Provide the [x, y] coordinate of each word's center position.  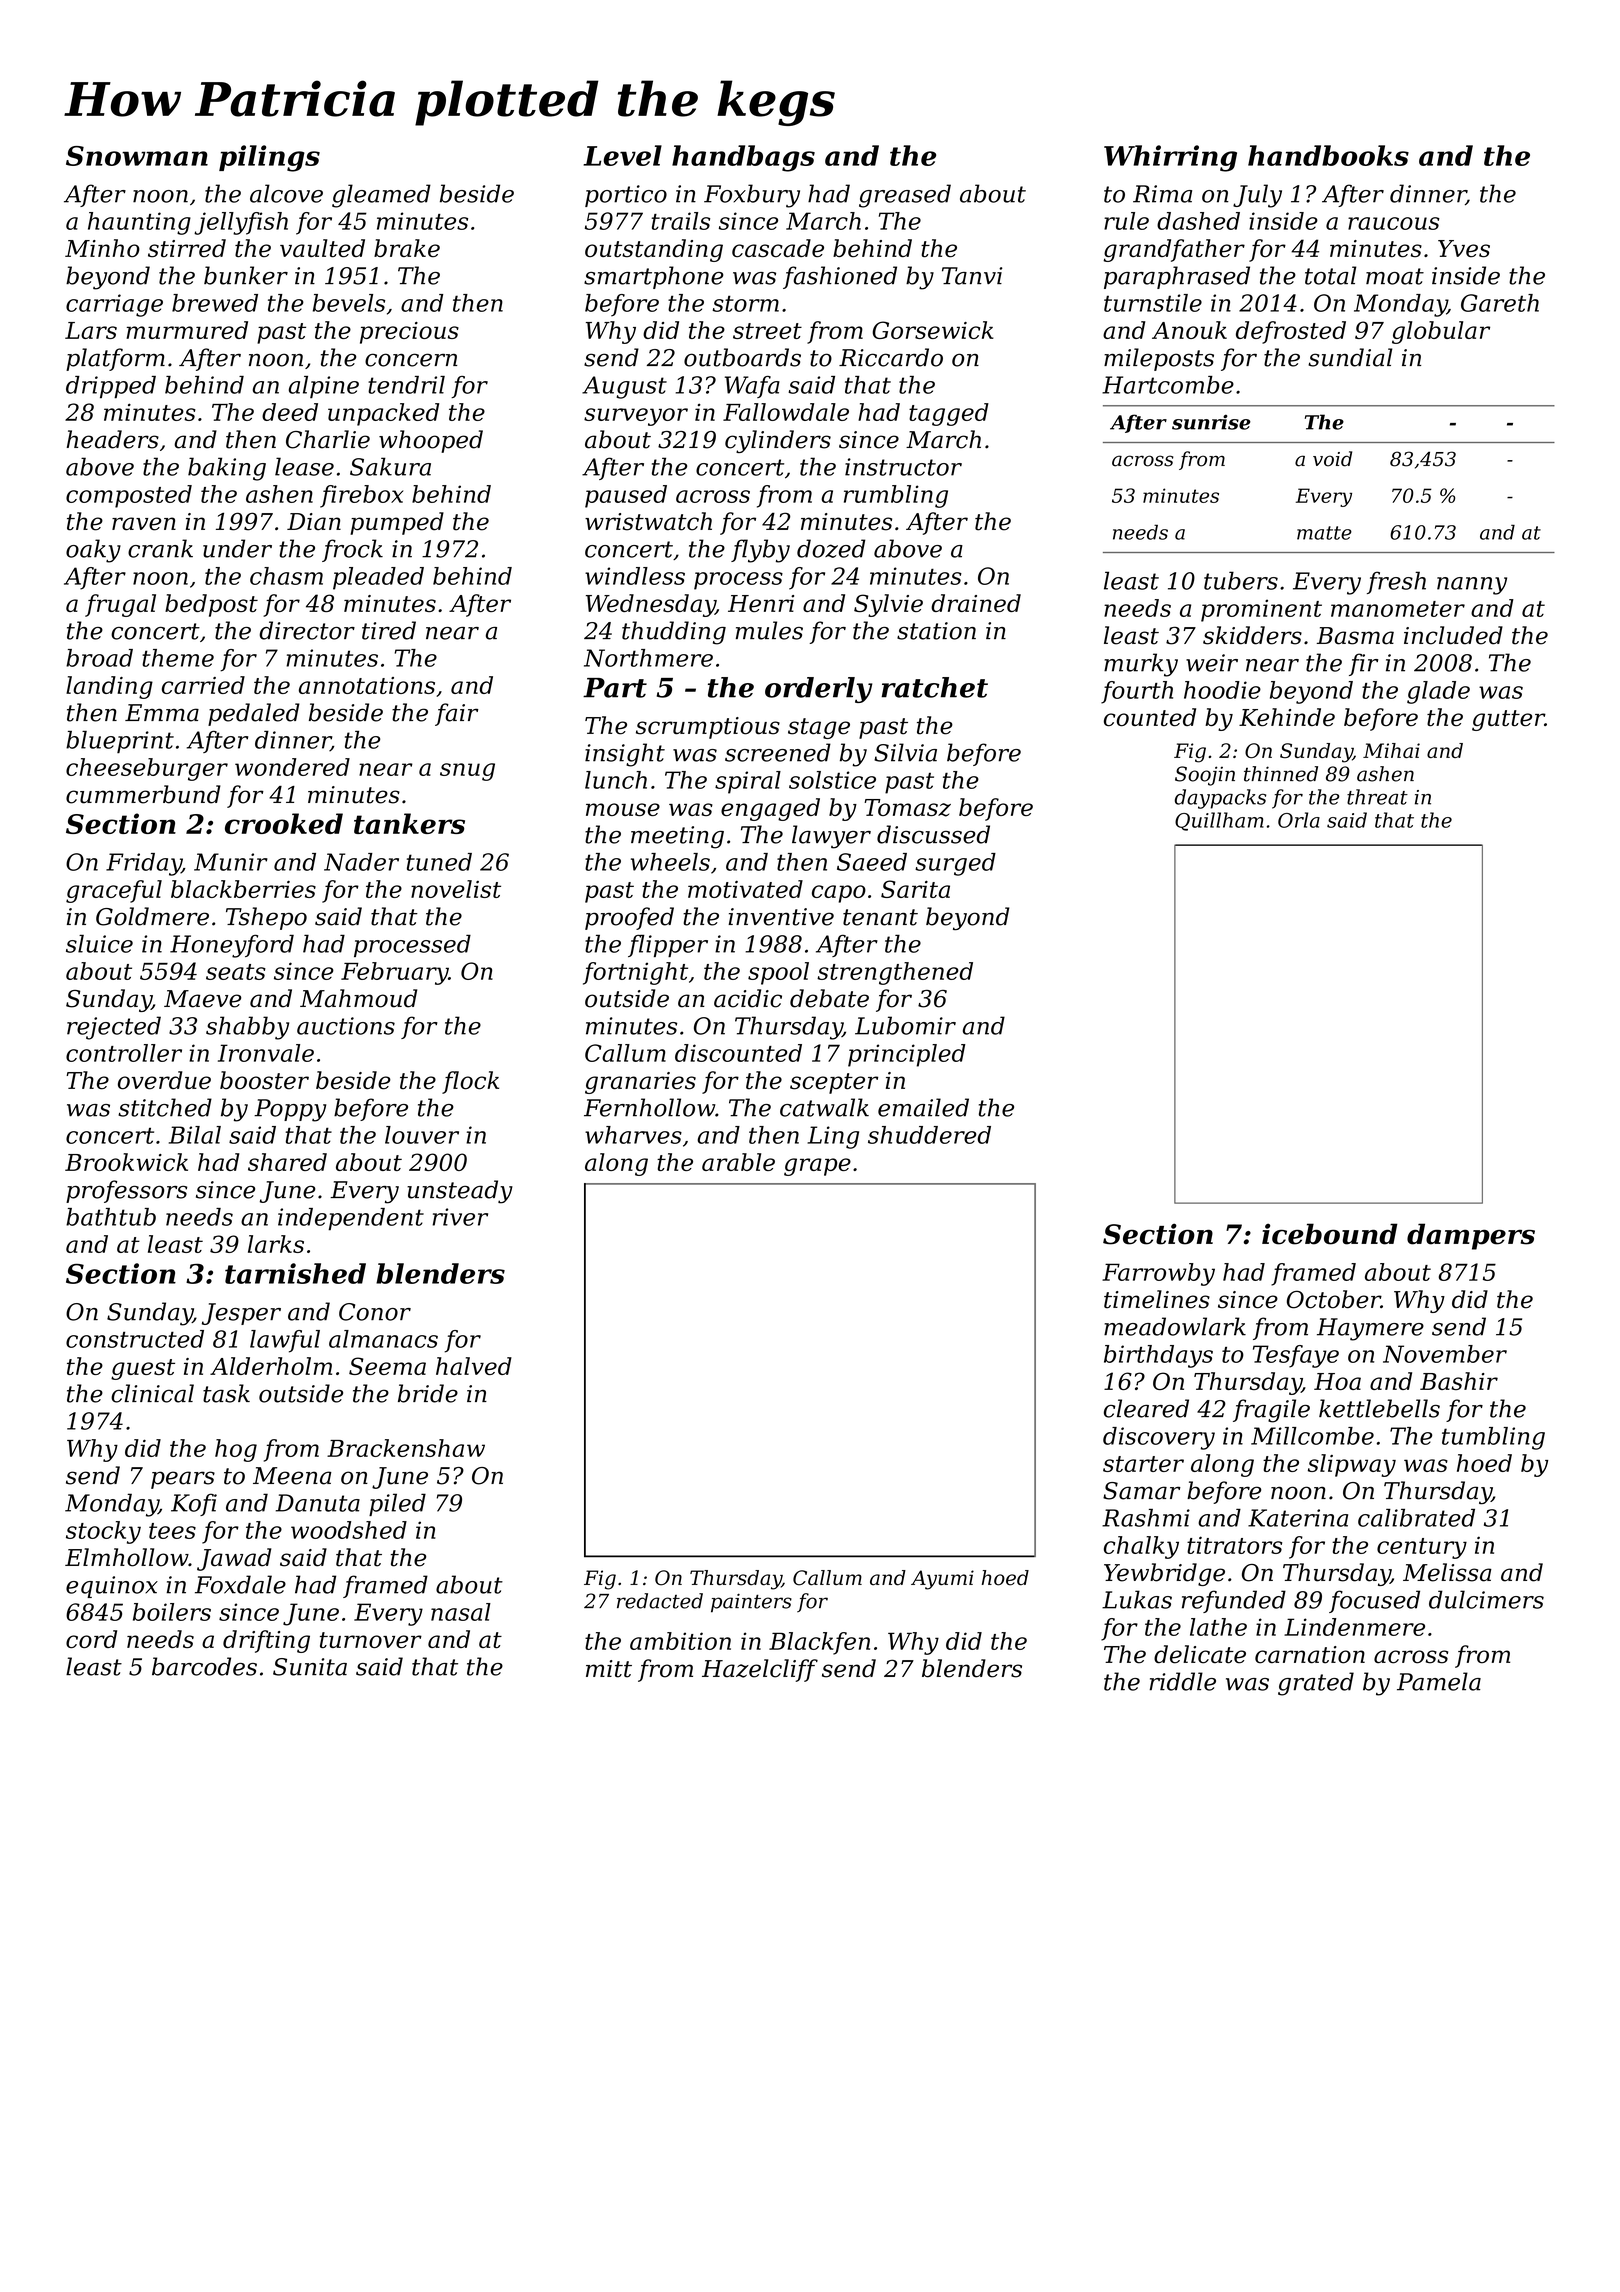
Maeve [202, 999]
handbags [743, 158]
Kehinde [1287, 717]
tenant [880, 917]
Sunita [310, 1667]
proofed [629, 918]
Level [622, 155]
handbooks [1328, 155]
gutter [1508, 720]
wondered [292, 767]
